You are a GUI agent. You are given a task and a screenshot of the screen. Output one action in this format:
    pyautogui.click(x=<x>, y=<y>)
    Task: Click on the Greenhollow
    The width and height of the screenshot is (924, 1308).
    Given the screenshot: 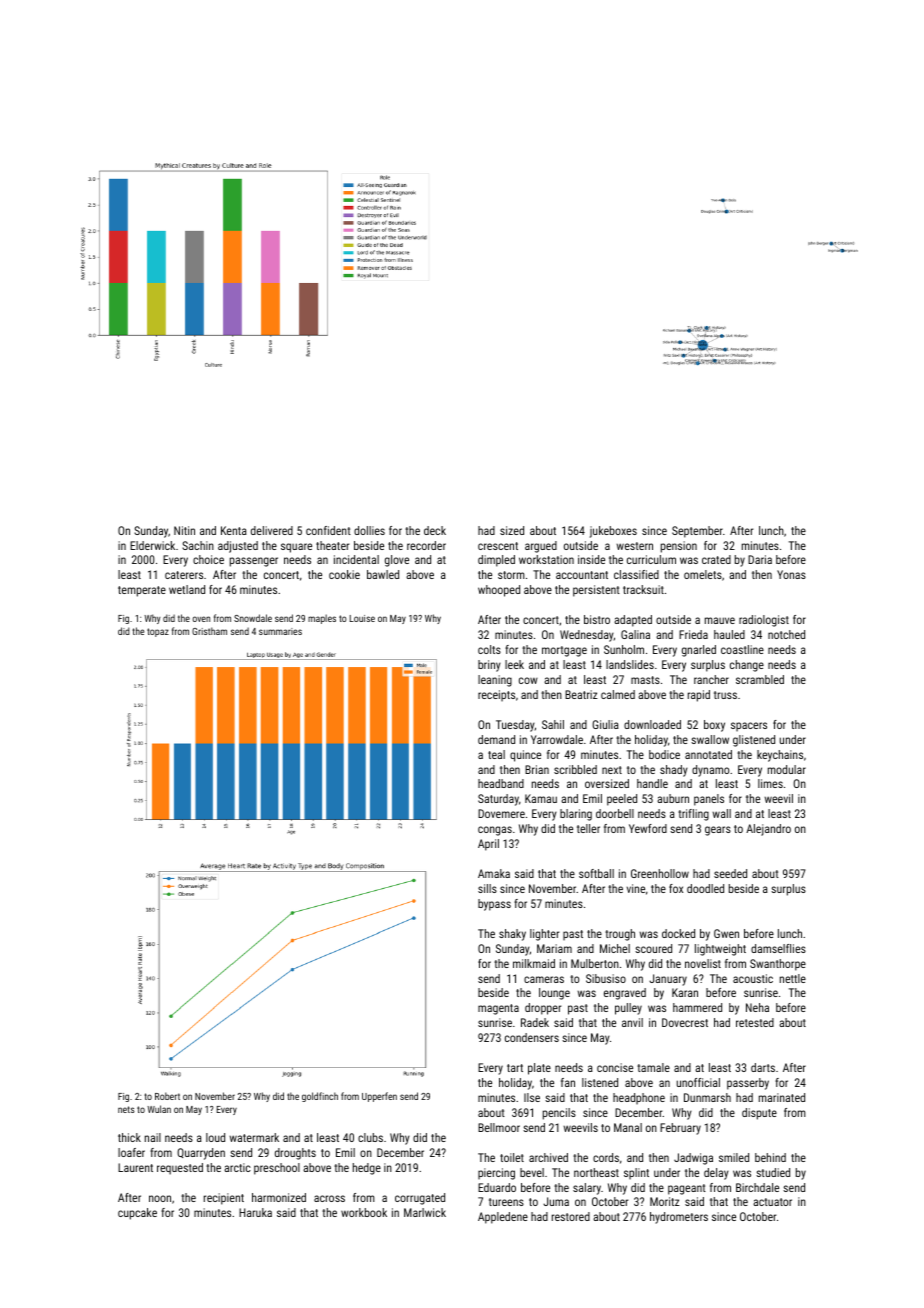 What is the action you would take?
    pyautogui.click(x=660, y=873)
